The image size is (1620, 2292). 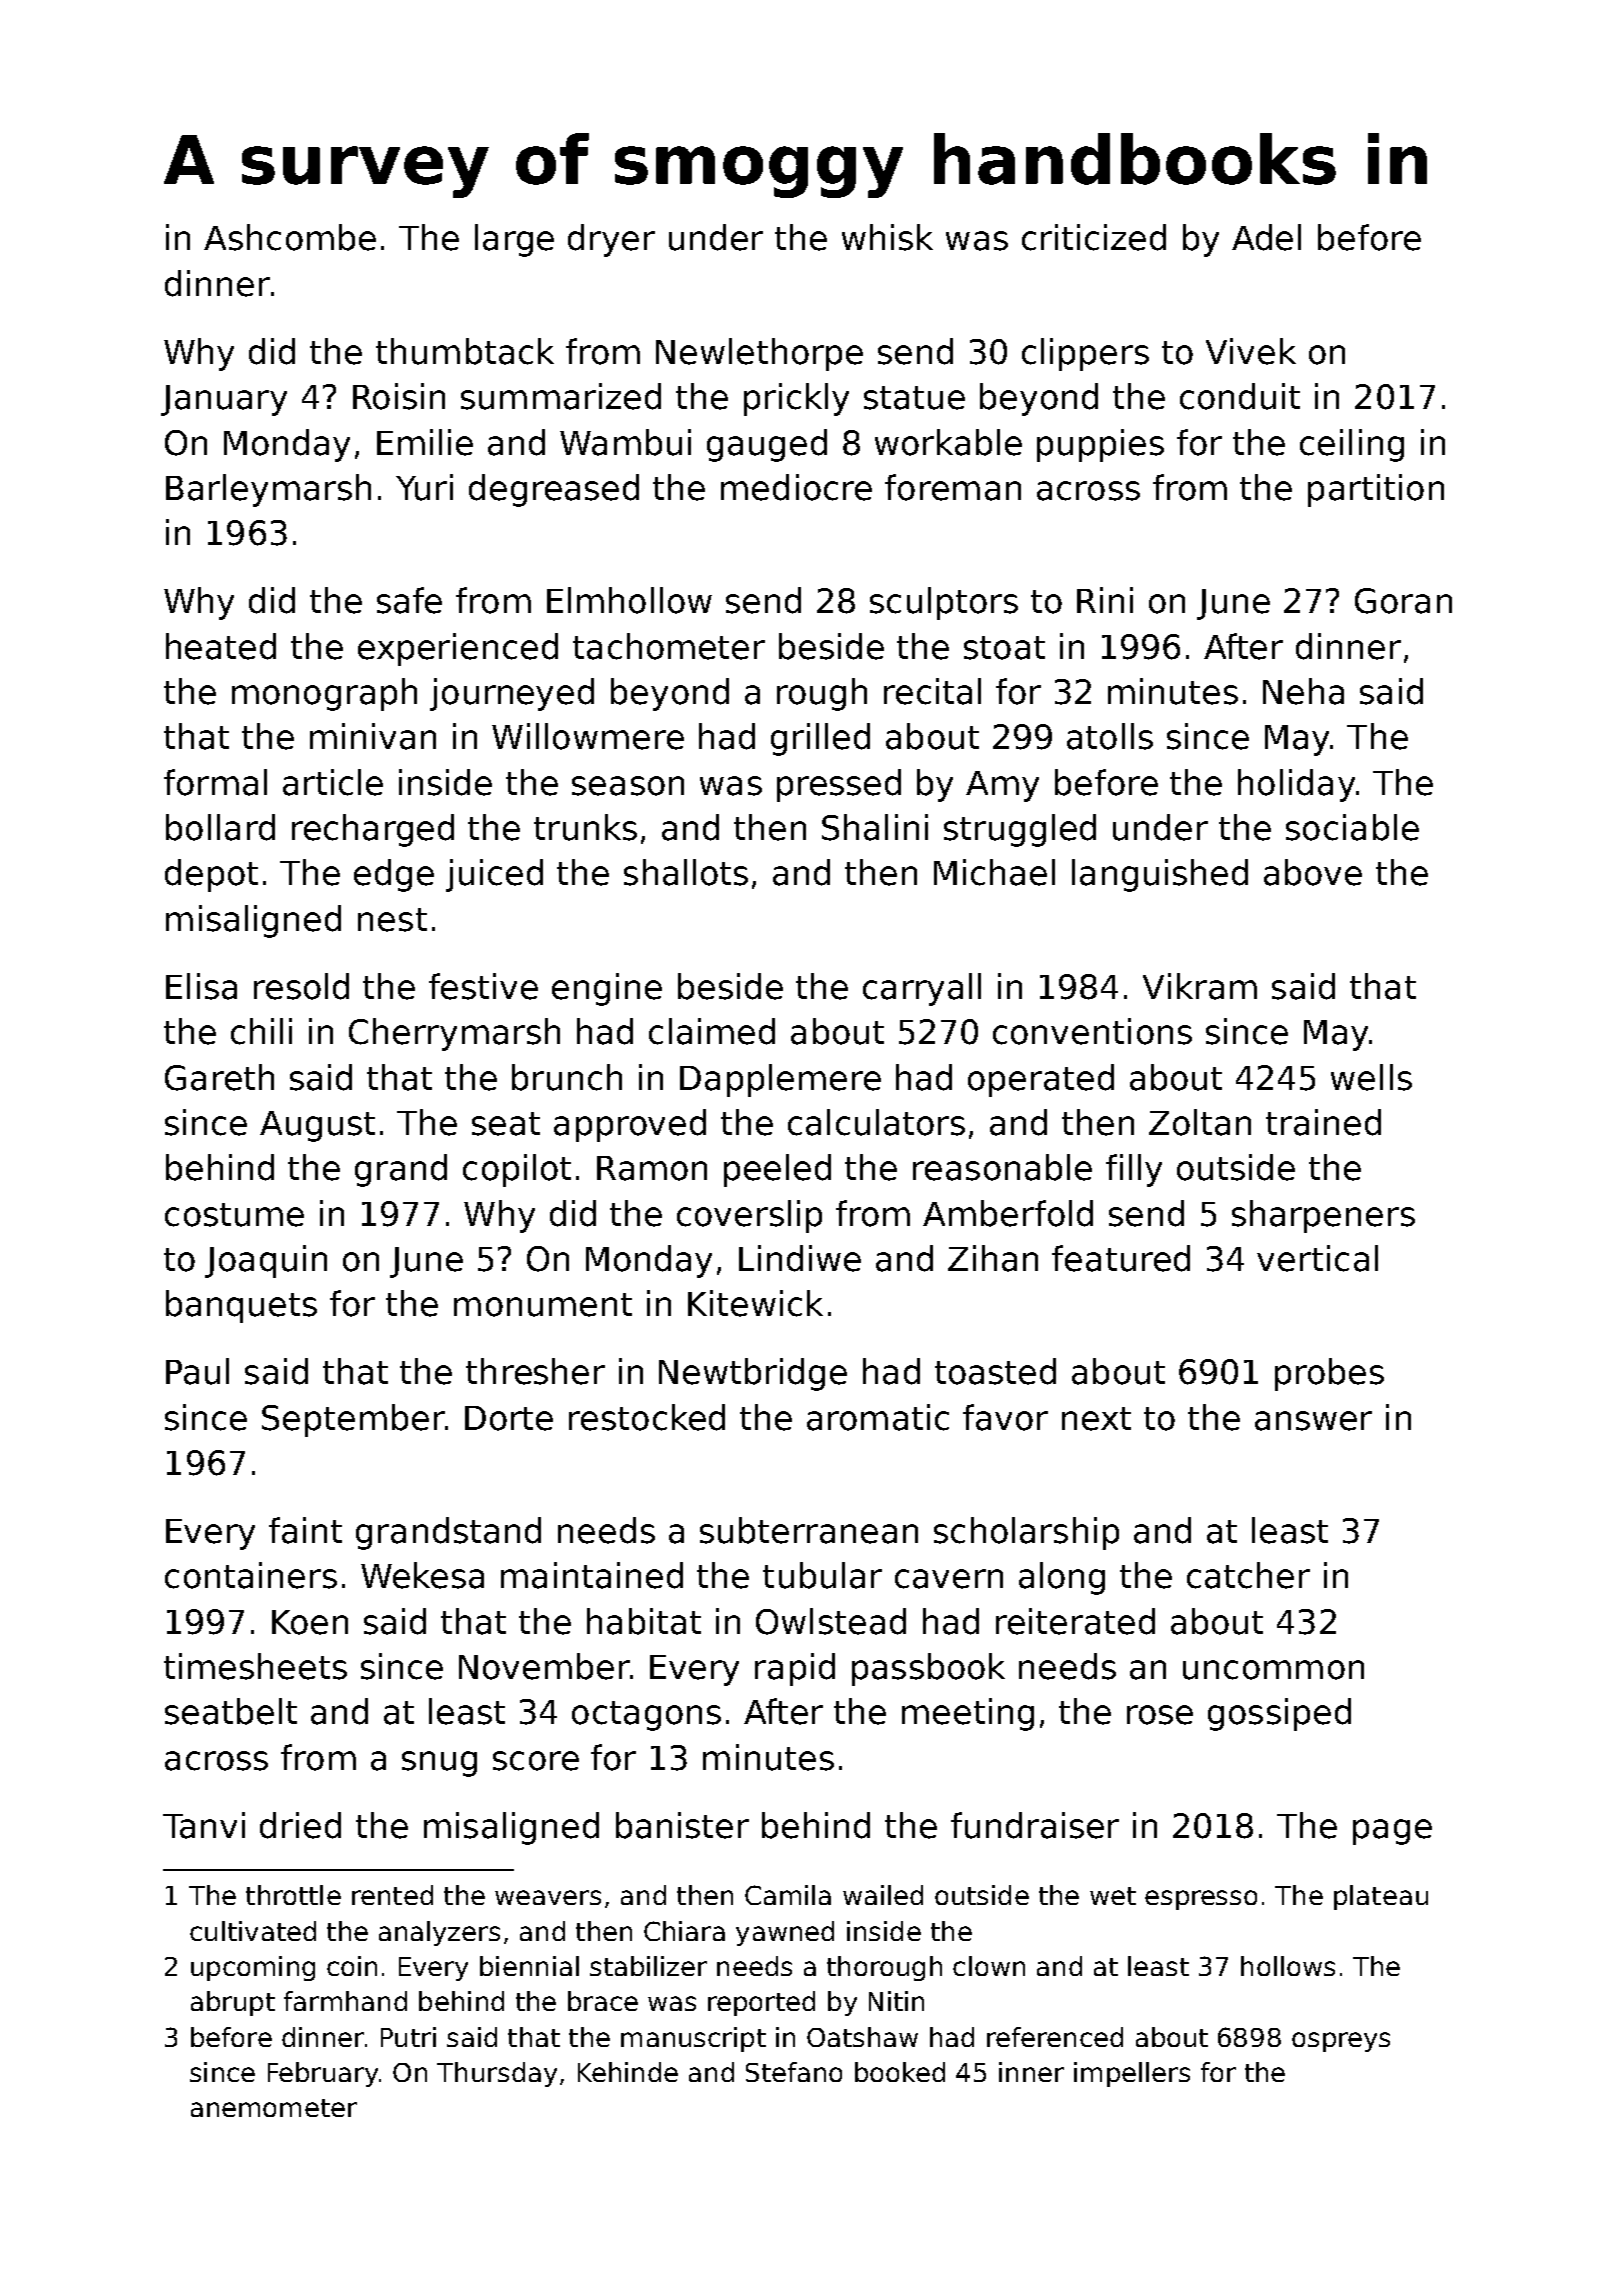 I want to click on atolls, so click(x=1110, y=736).
